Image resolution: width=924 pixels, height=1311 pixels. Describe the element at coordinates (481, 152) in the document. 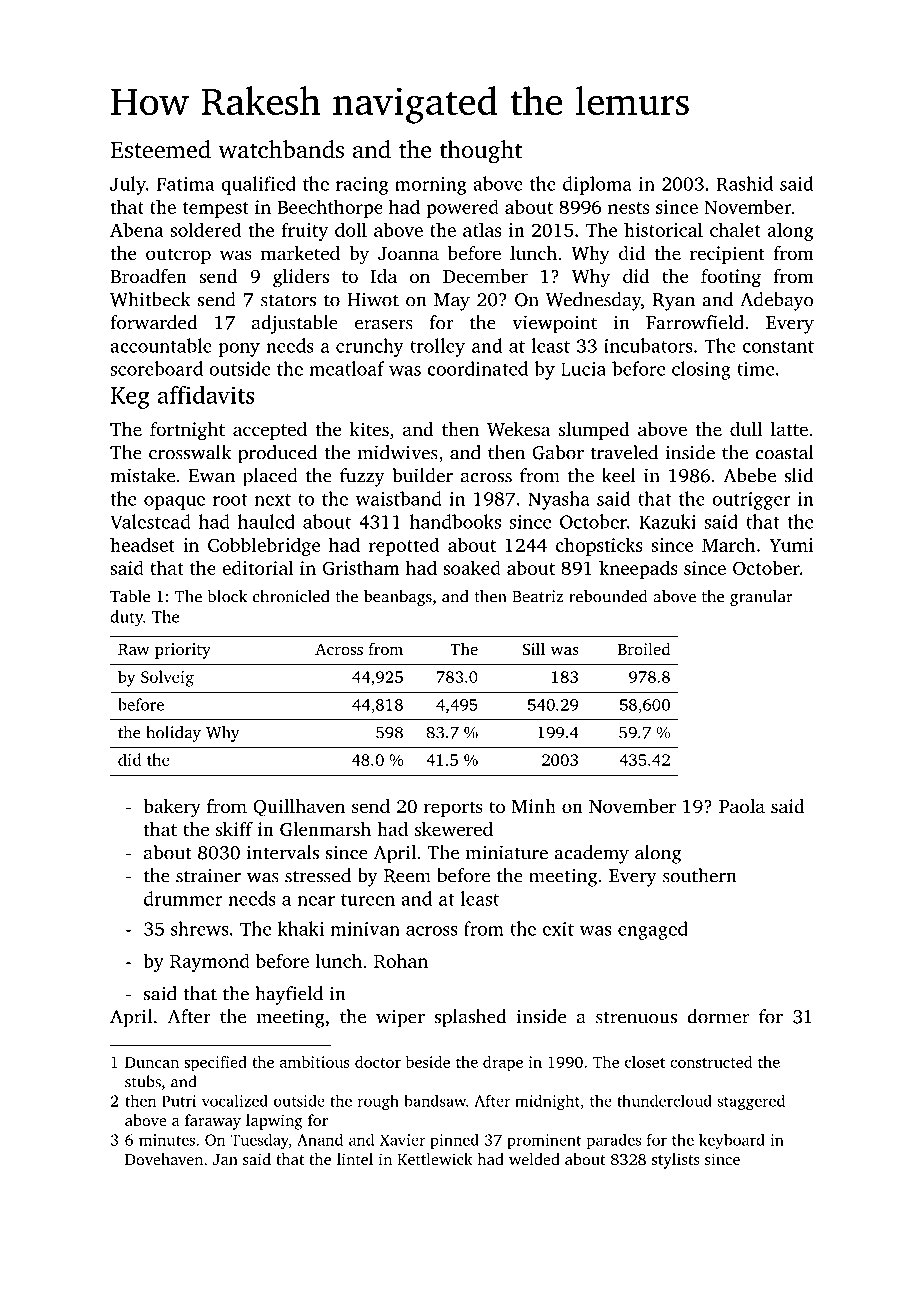

I see `thought` at that location.
